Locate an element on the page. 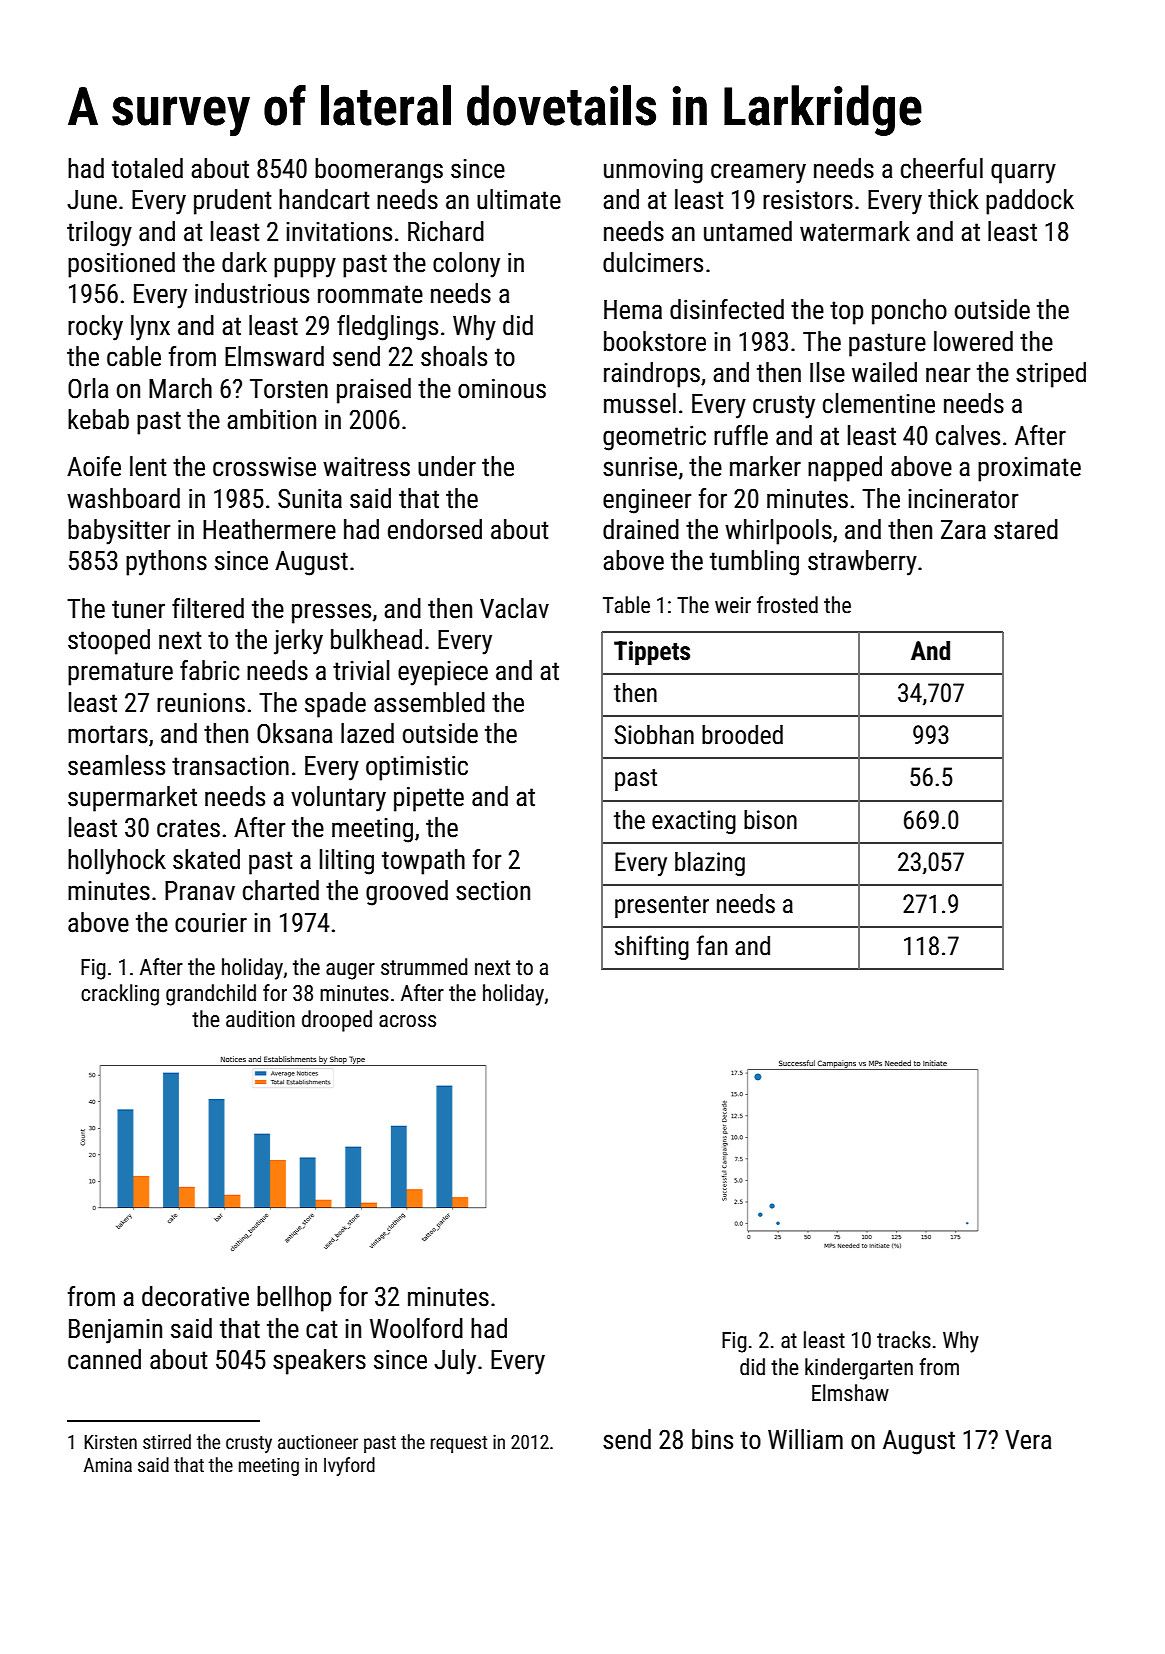  paddock is located at coordinates (1030, 202).
